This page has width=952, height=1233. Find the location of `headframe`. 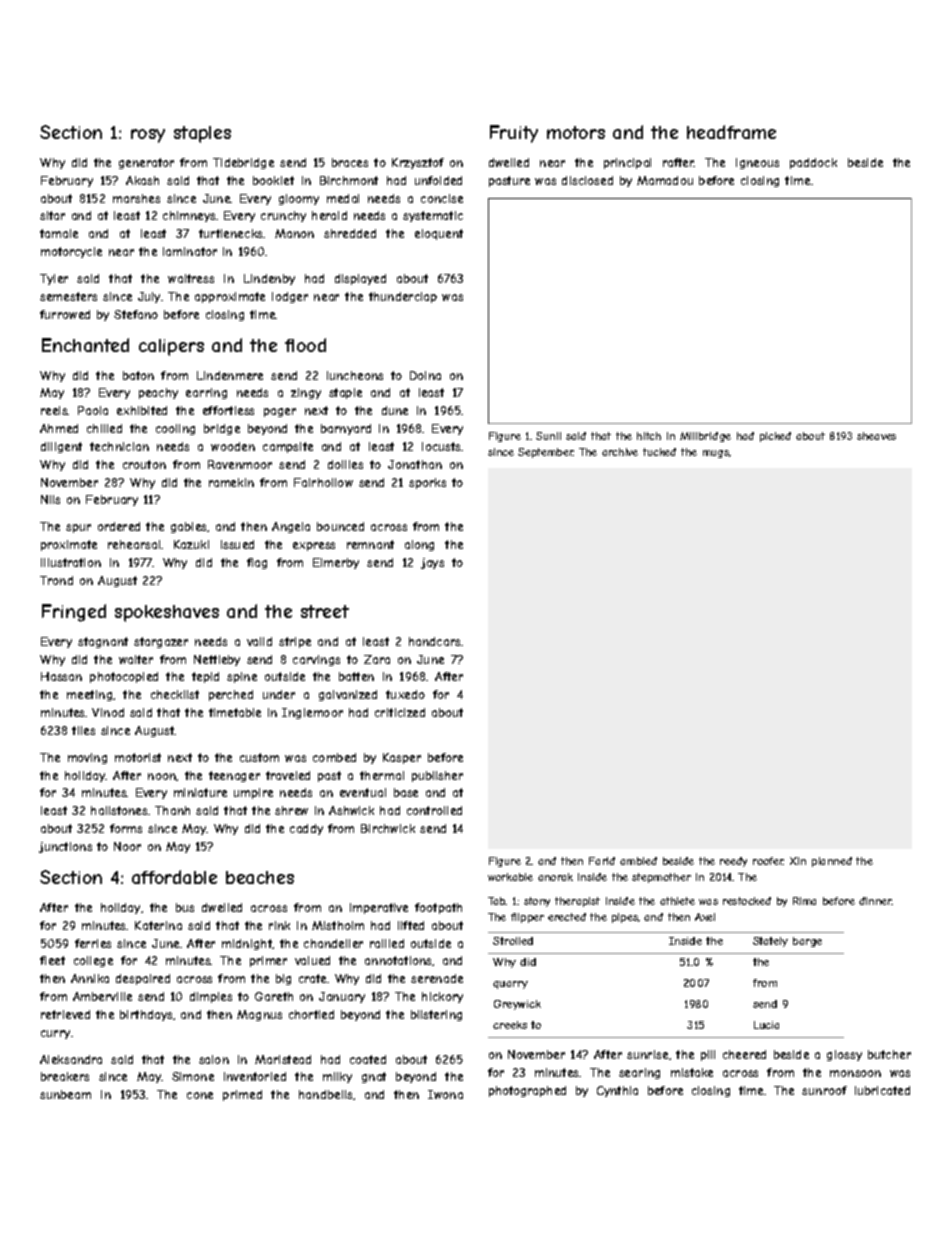

headframe is located at coordinates (731, 132).
